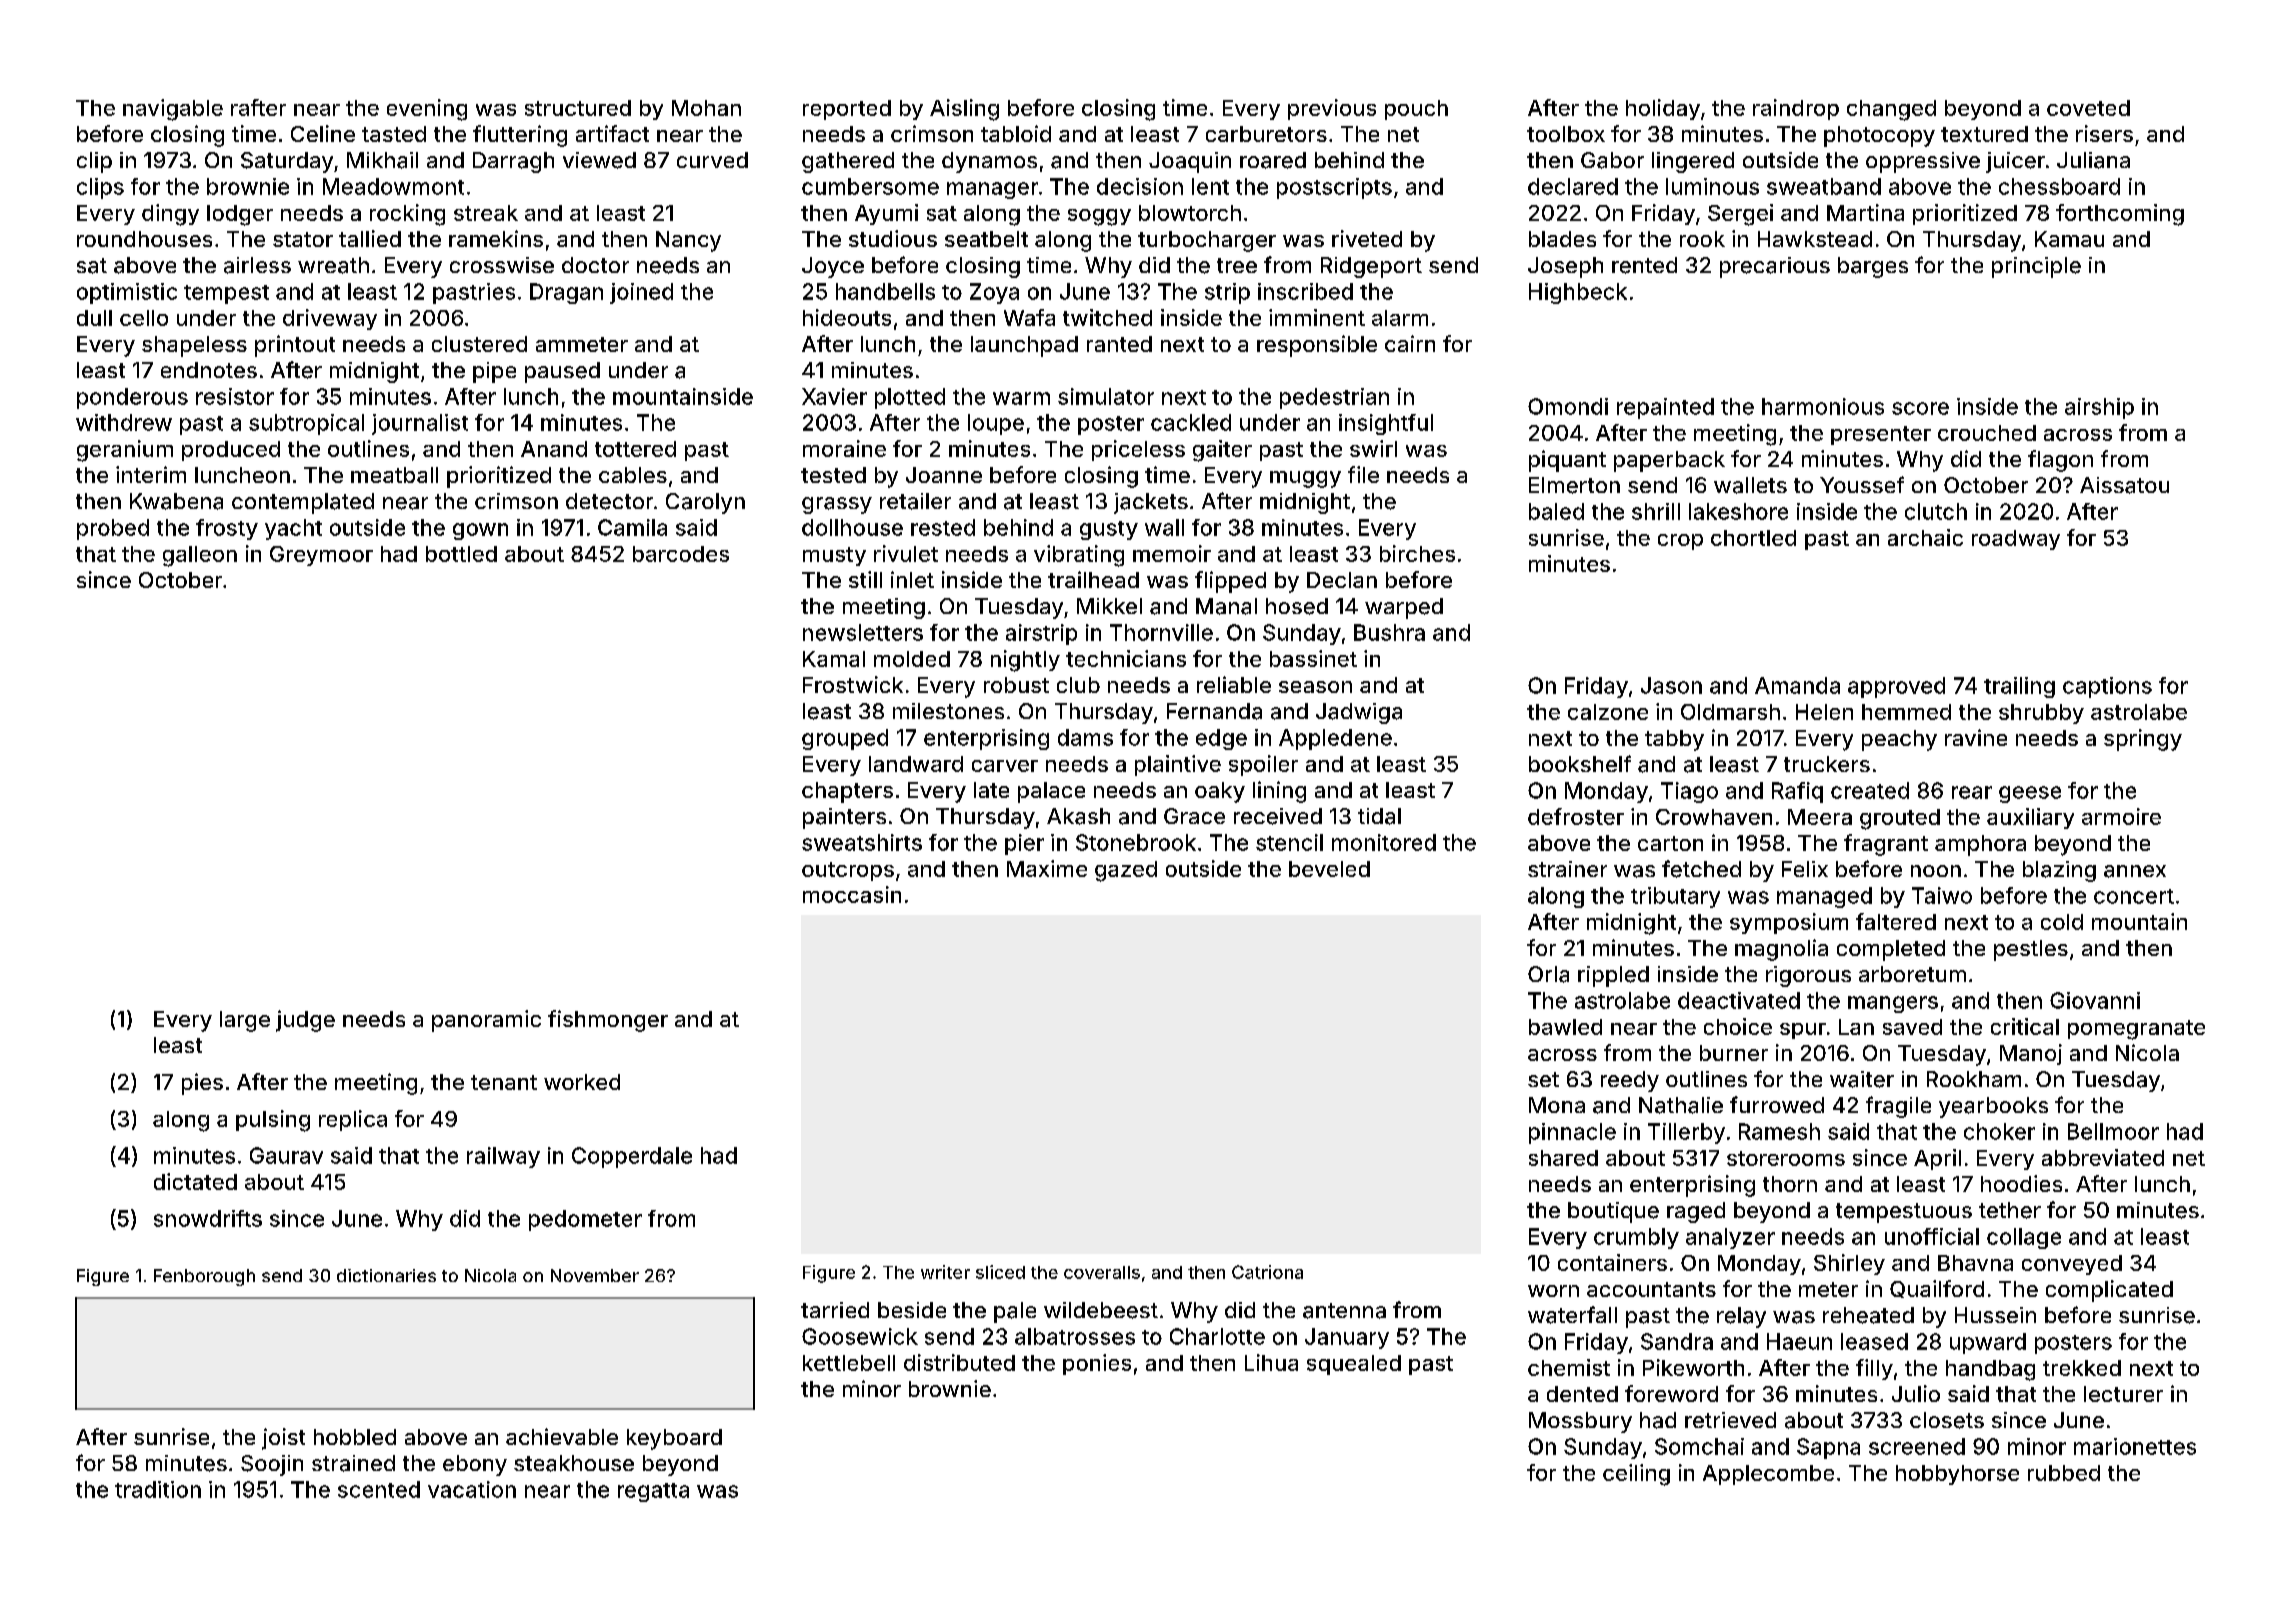 Image resolution: width=2282 pixels, height=1614 pixels. What do you see at coordinates (1047, 868) in the screenshot?
I see `Maxime` at bounding box center [1047, 868].
